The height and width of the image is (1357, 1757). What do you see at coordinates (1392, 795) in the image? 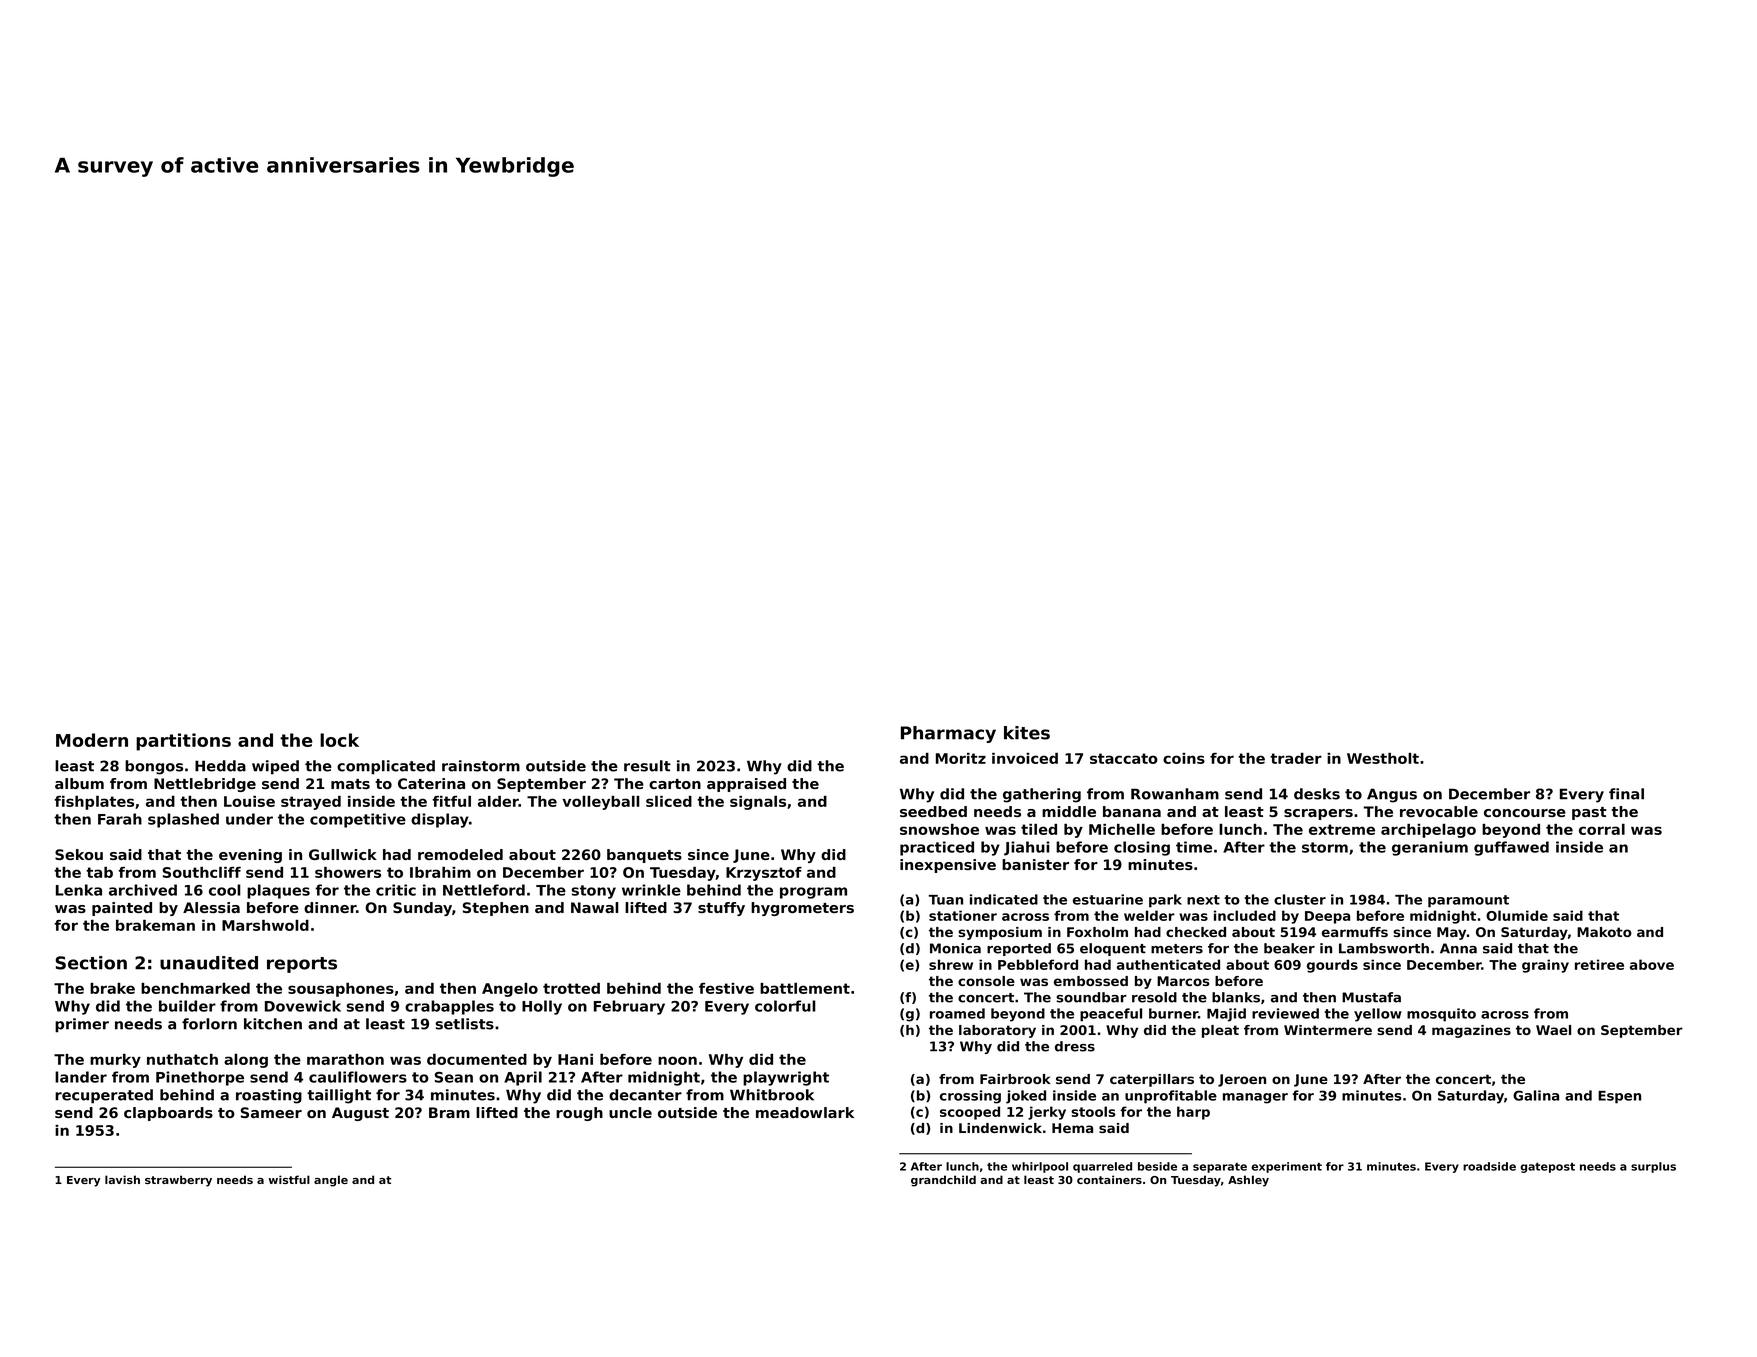
I see `Angus` at bounding box center [1392, 795].
